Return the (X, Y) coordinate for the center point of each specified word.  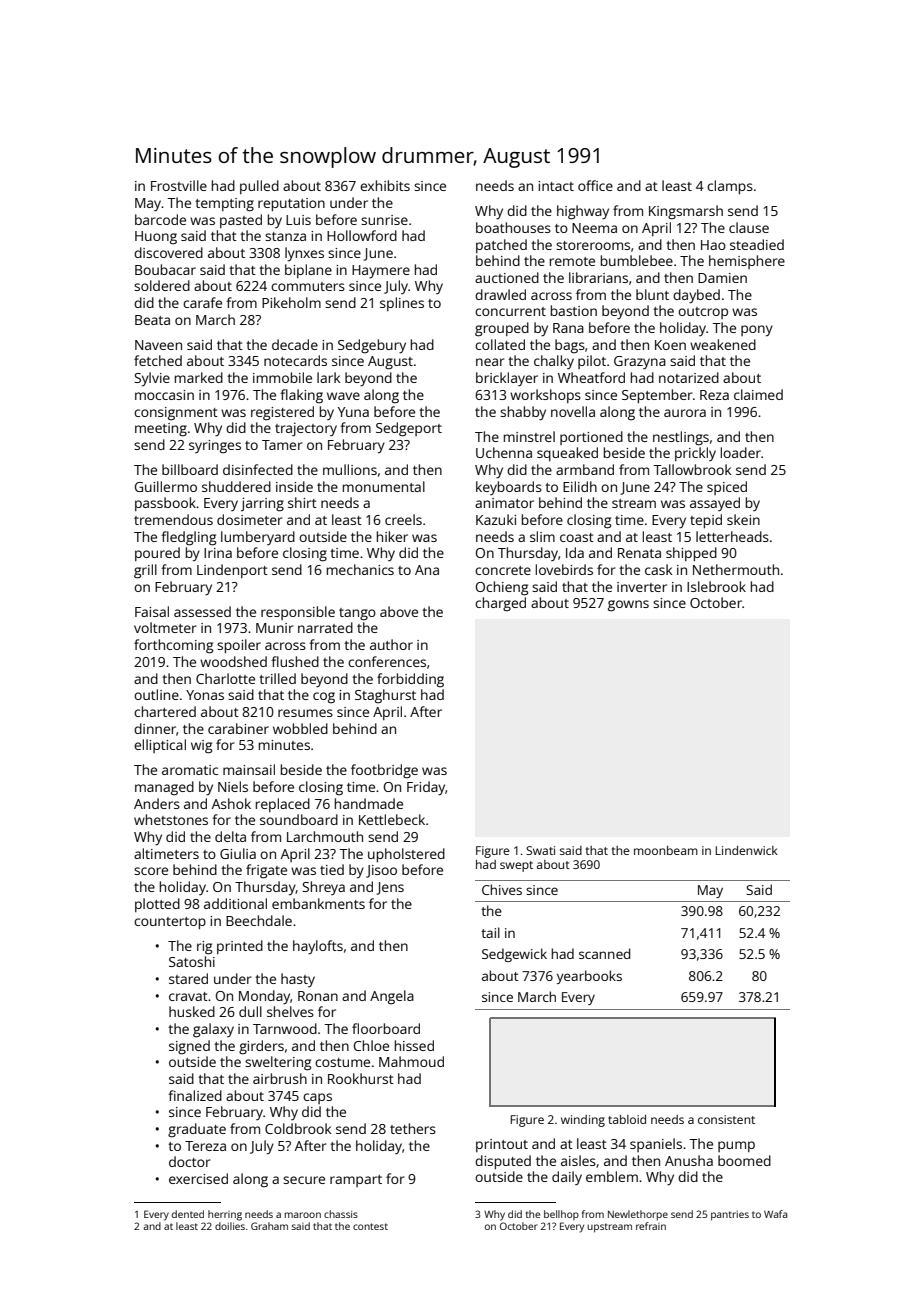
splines (402, 304)
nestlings (681, 438)
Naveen (158, 345)
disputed (503, 1162)
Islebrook (716, 586)
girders (261, 1047)
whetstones (171, 819)
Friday (426, 788)
